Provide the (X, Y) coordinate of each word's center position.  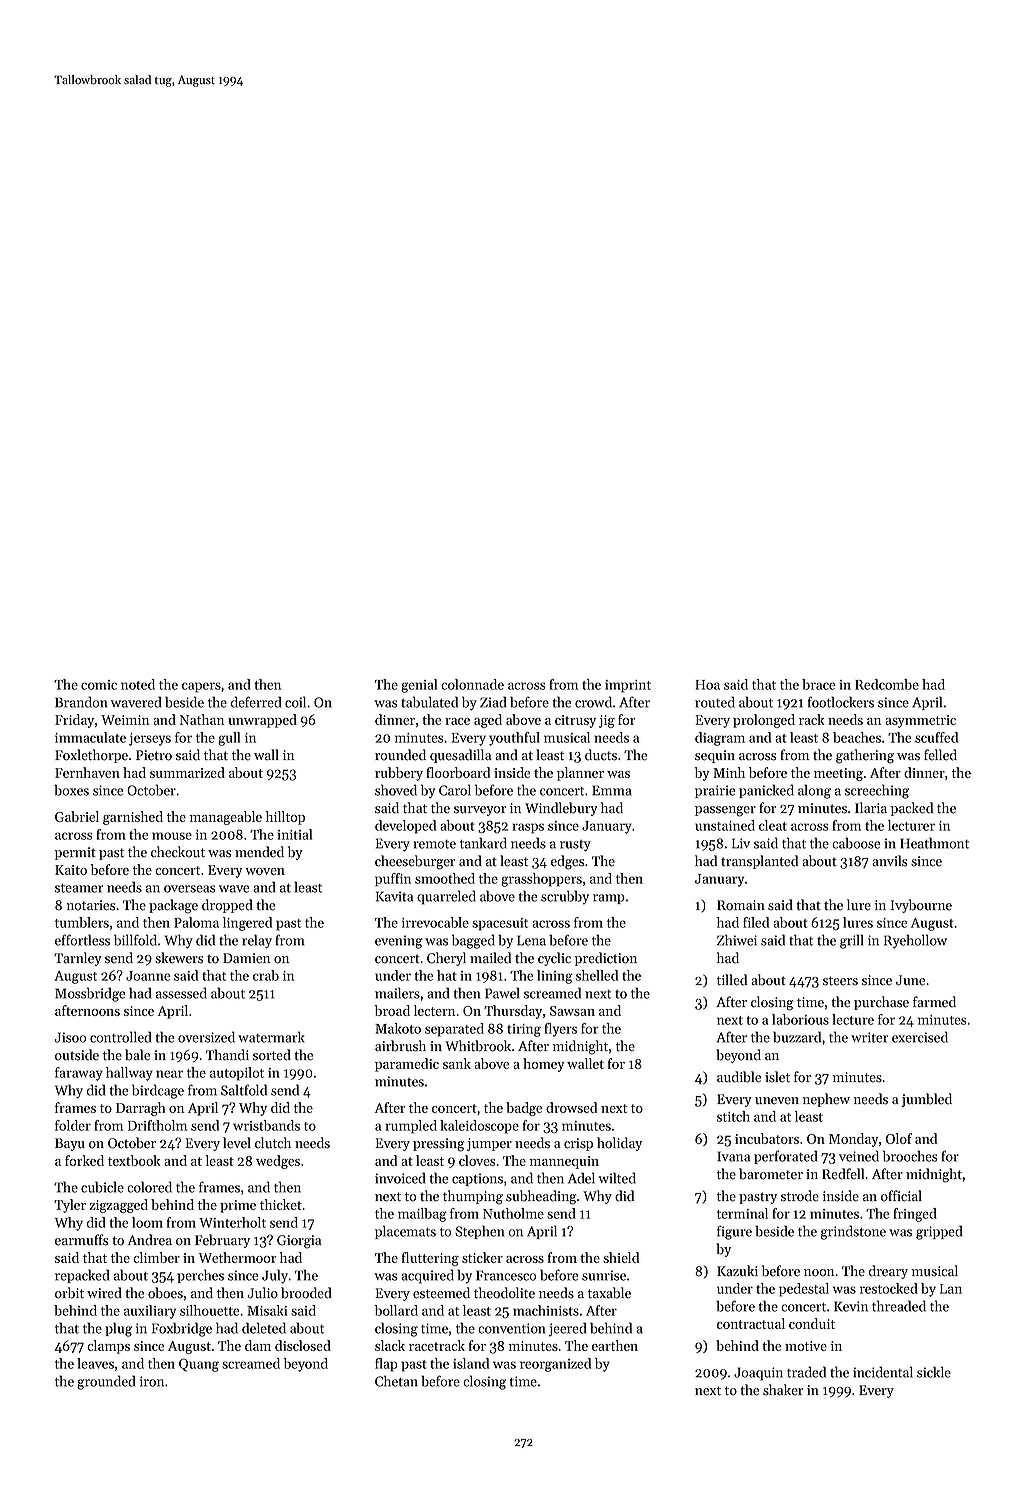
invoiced (400, 1178)
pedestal (804, 1290)
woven (265, 871)
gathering (865, 756)
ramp (609, 899)
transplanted (759, 862)
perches (200, 1276)
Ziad (493, 702)
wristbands (266, 1125)
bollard (396, 1310)
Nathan (202, 719)
